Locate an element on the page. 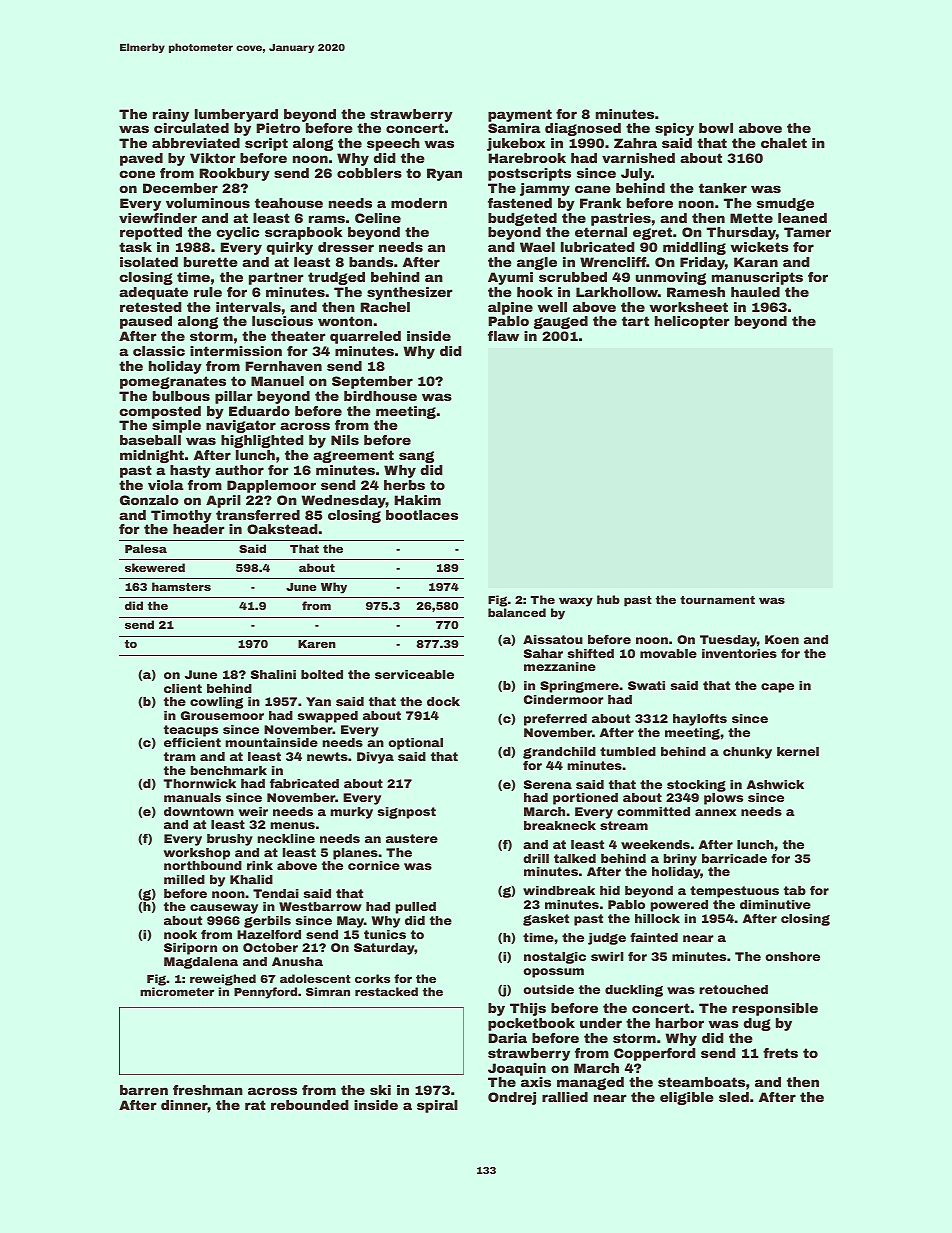  dinner is located at coordinates (184, 1105).
